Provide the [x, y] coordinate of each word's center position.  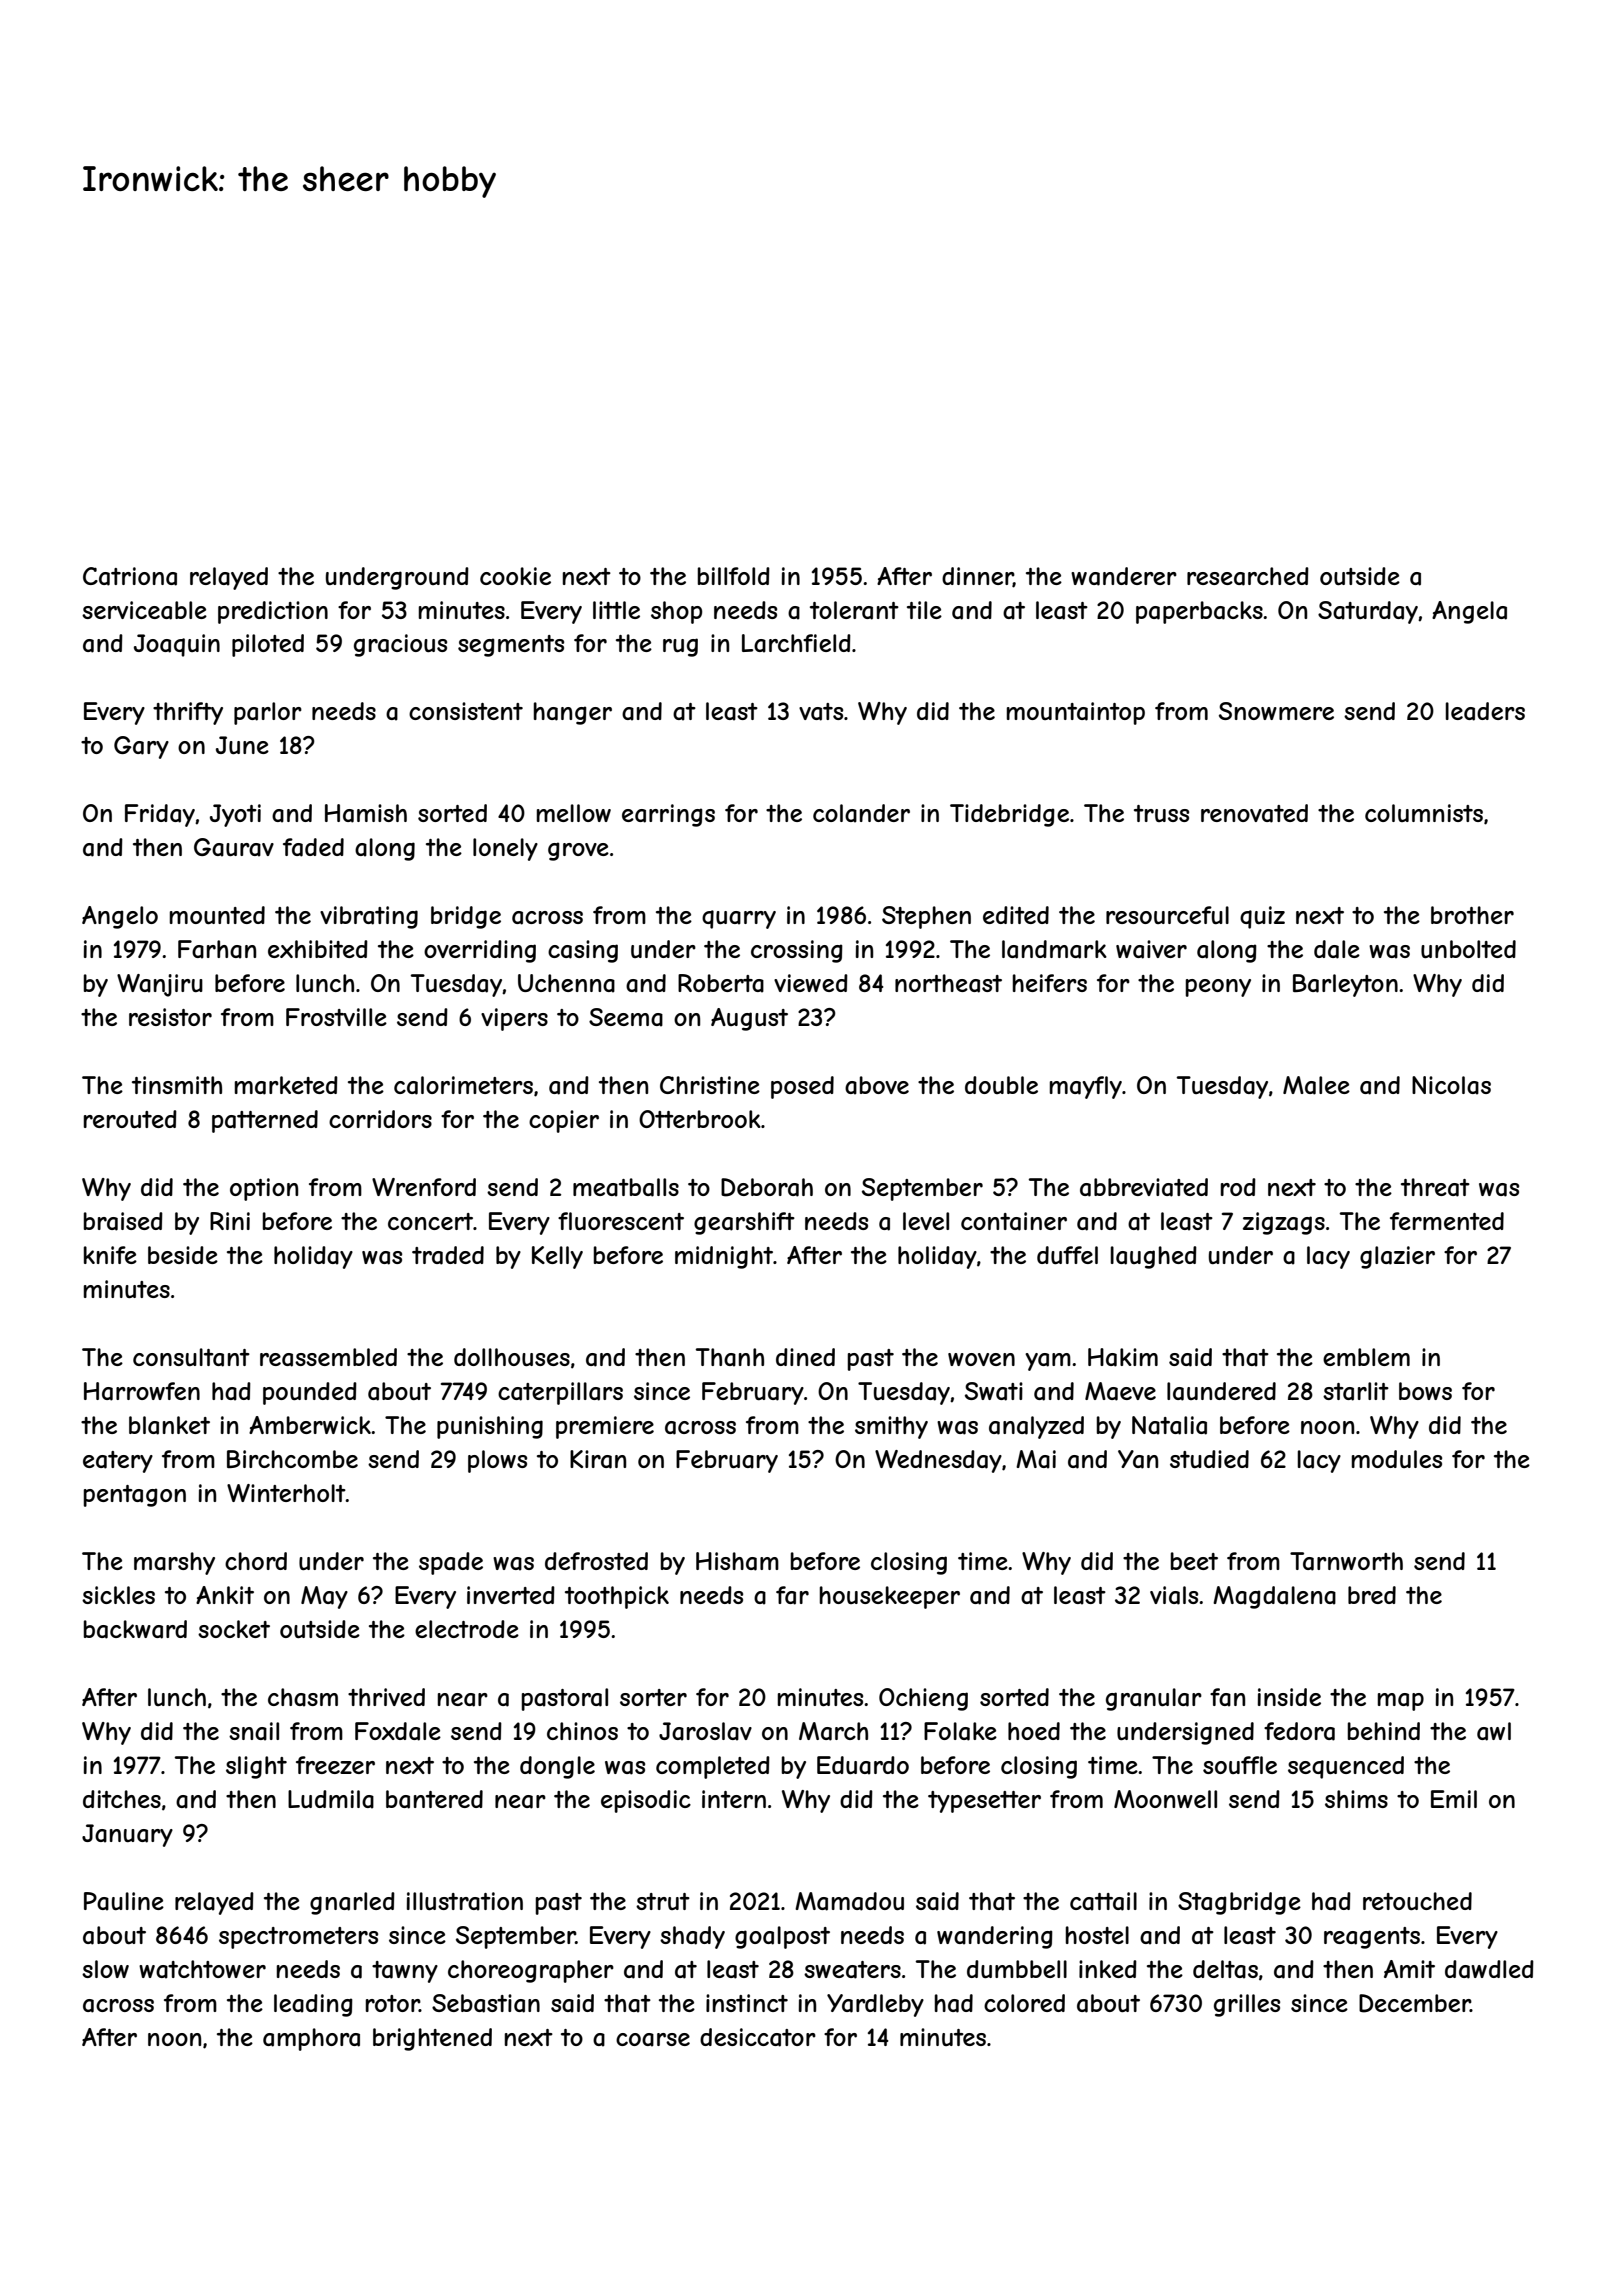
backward [135, 1629]
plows [497, 1461]
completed [713, 1767]
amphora [311, 2039]
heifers [1050, 983]
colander [861, 813]
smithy [891, 1427]
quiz [1262, 917]
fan [1227, 1697]
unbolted [1468, 949]
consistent [466, 711]
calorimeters [463, 1085]
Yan [1138, 1459]
